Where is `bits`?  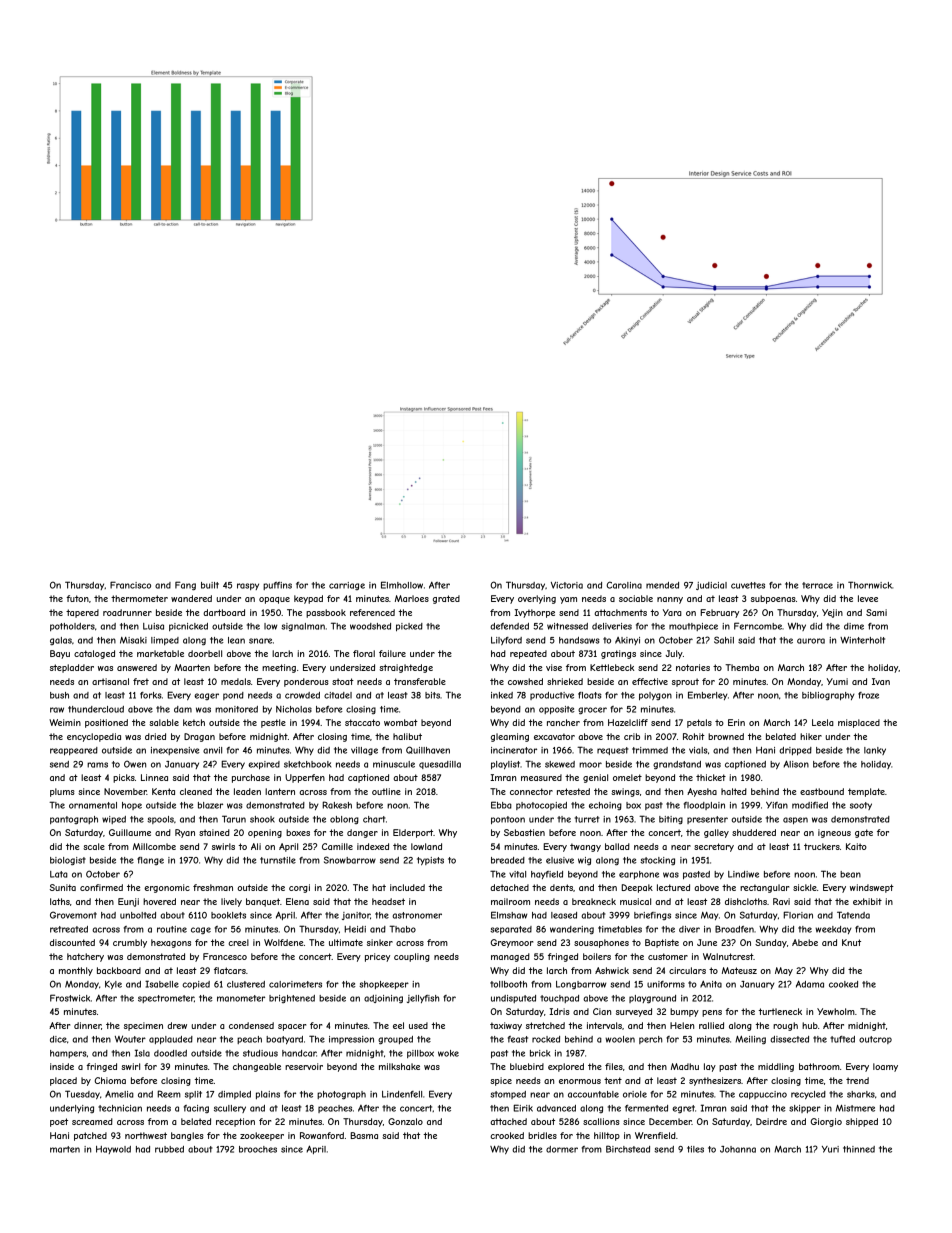
bits is located at coordinates (432, 695).
